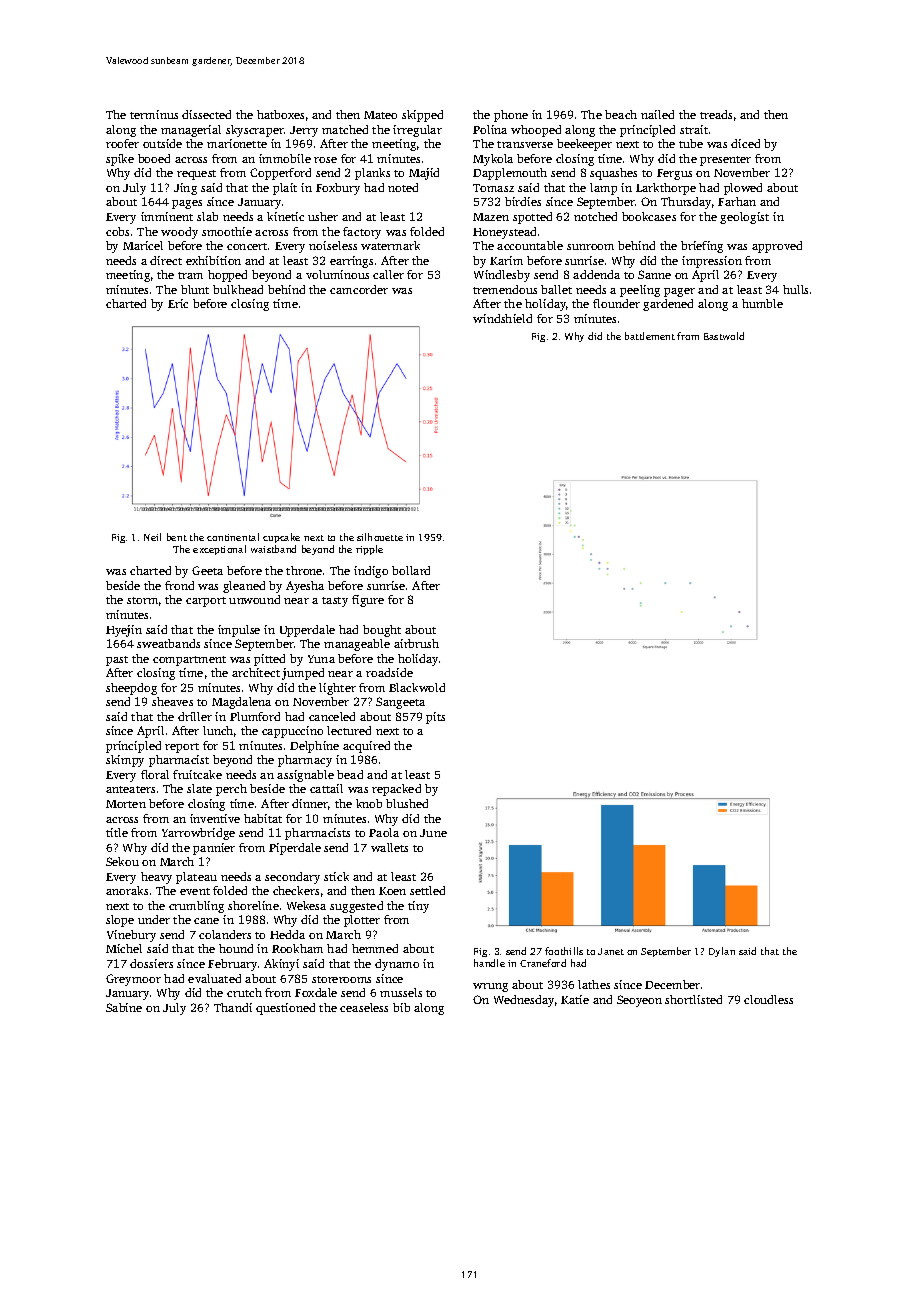 This page has width=924, height=1308. What do you see at coordinates (418, 907) in the page?
I see `tiny` at bounding box center [418, 907].
